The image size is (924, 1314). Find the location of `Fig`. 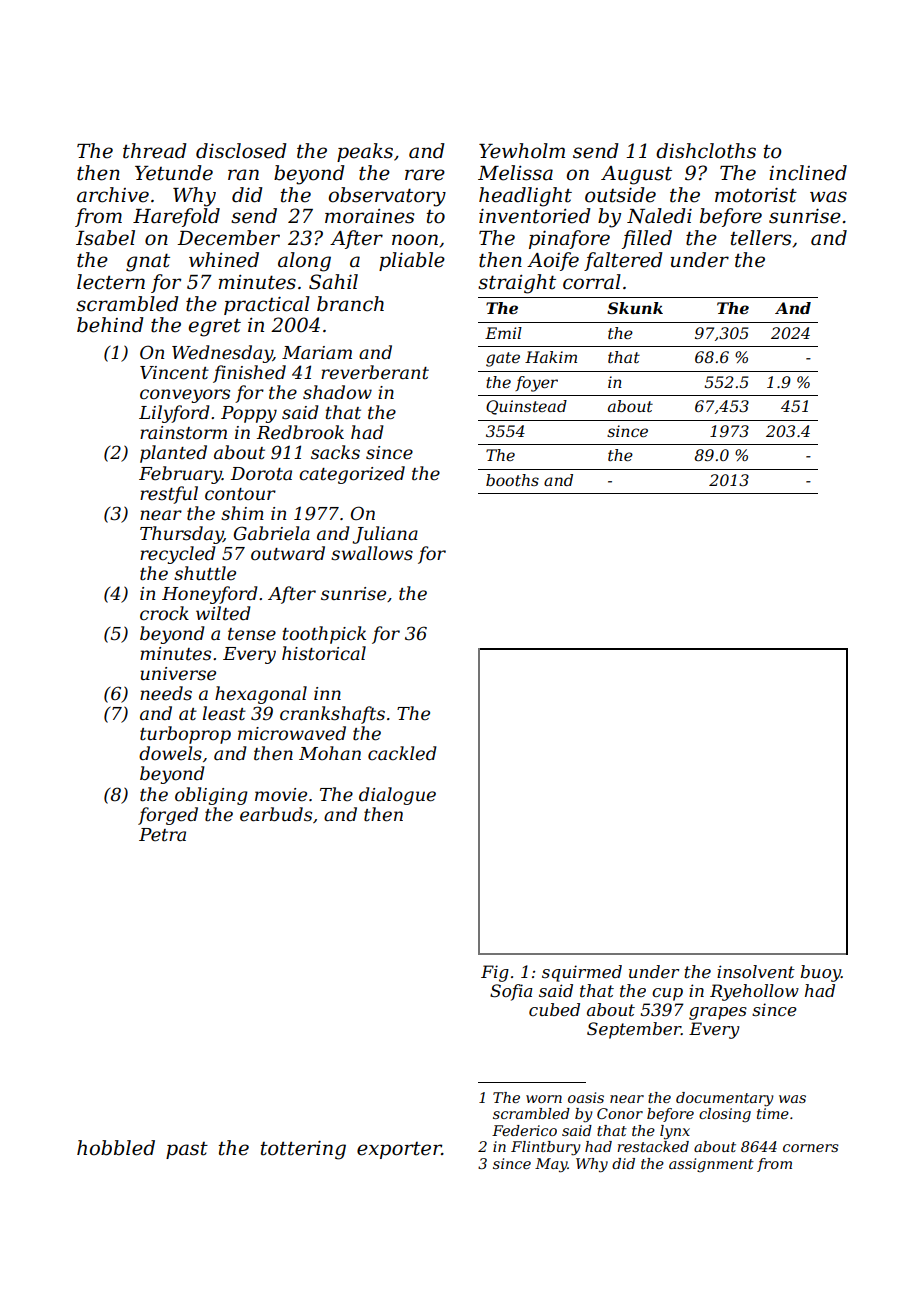

Fig is located at coordinates (495, 973).
